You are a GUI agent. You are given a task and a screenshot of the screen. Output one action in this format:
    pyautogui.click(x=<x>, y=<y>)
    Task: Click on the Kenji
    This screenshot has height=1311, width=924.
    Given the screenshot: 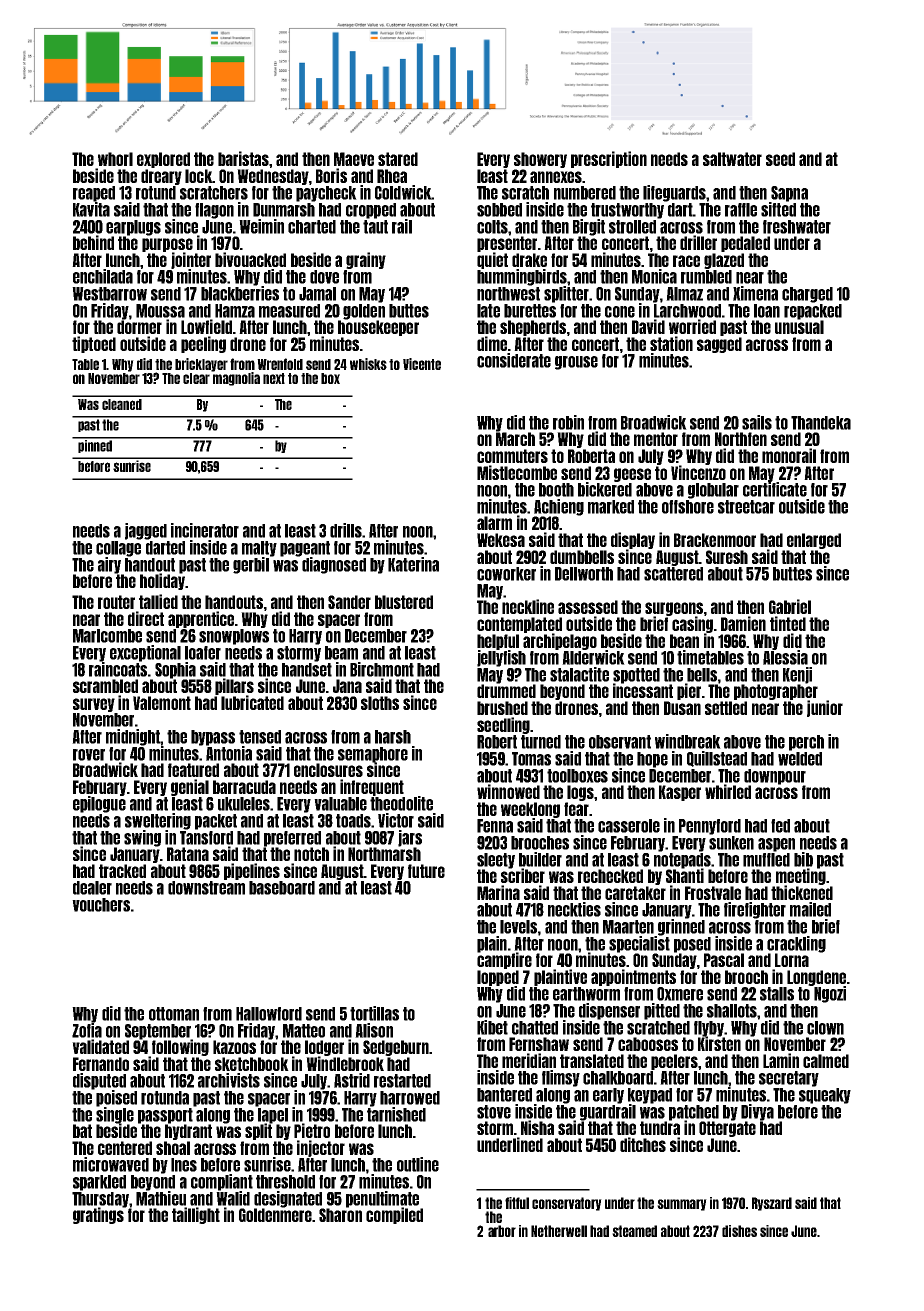 What is the action you would take?
    pyautogui.click(x=797, y=675)
